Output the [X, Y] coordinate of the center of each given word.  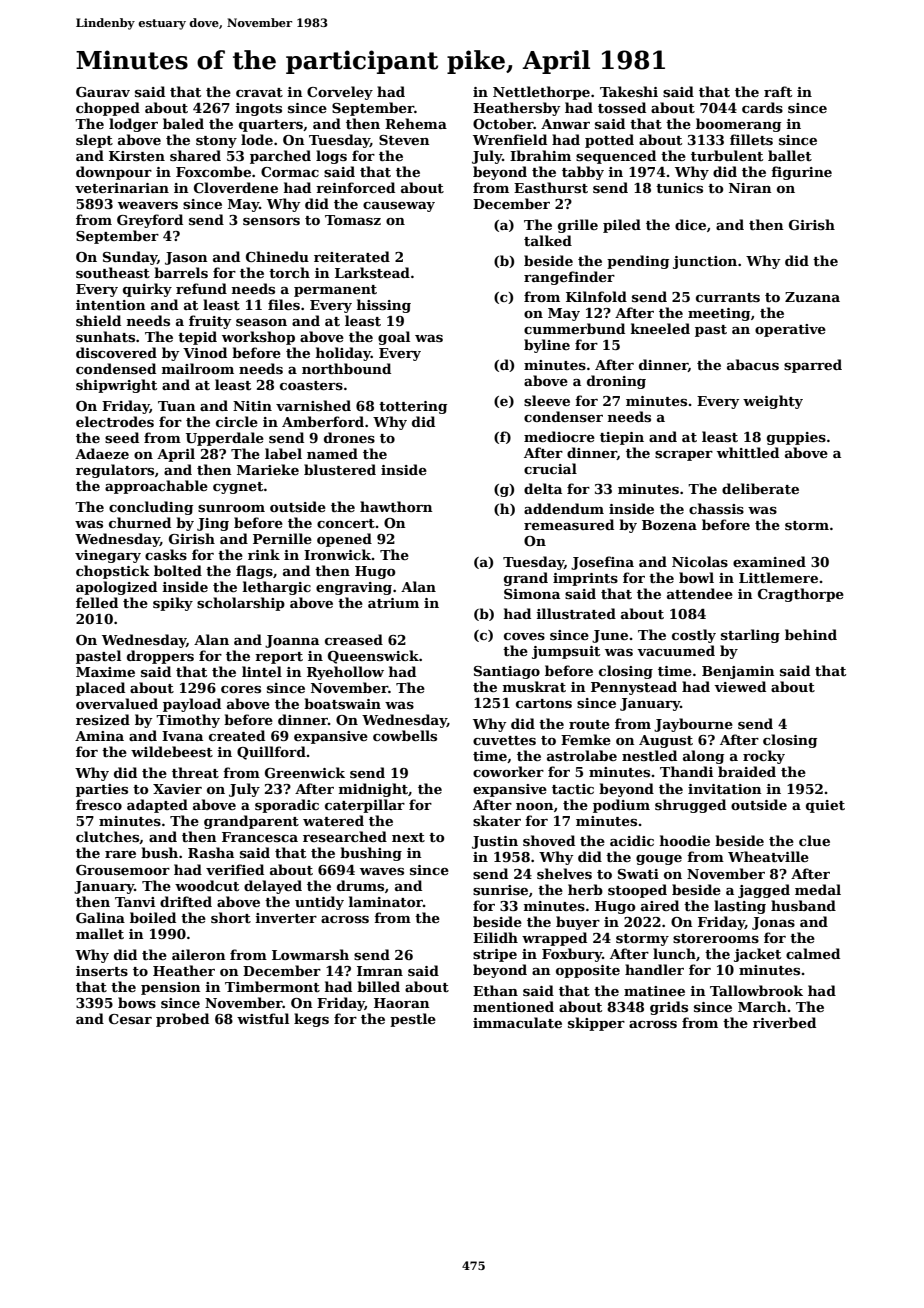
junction [705, 262]
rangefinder [569, 278]
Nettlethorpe [541, 93]
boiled [153, 917]
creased [354, 639]
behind [811, 634]
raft [778, 91]
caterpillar [365, 806]
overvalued [117, 703]
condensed [116, 368]
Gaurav [103, 92]
